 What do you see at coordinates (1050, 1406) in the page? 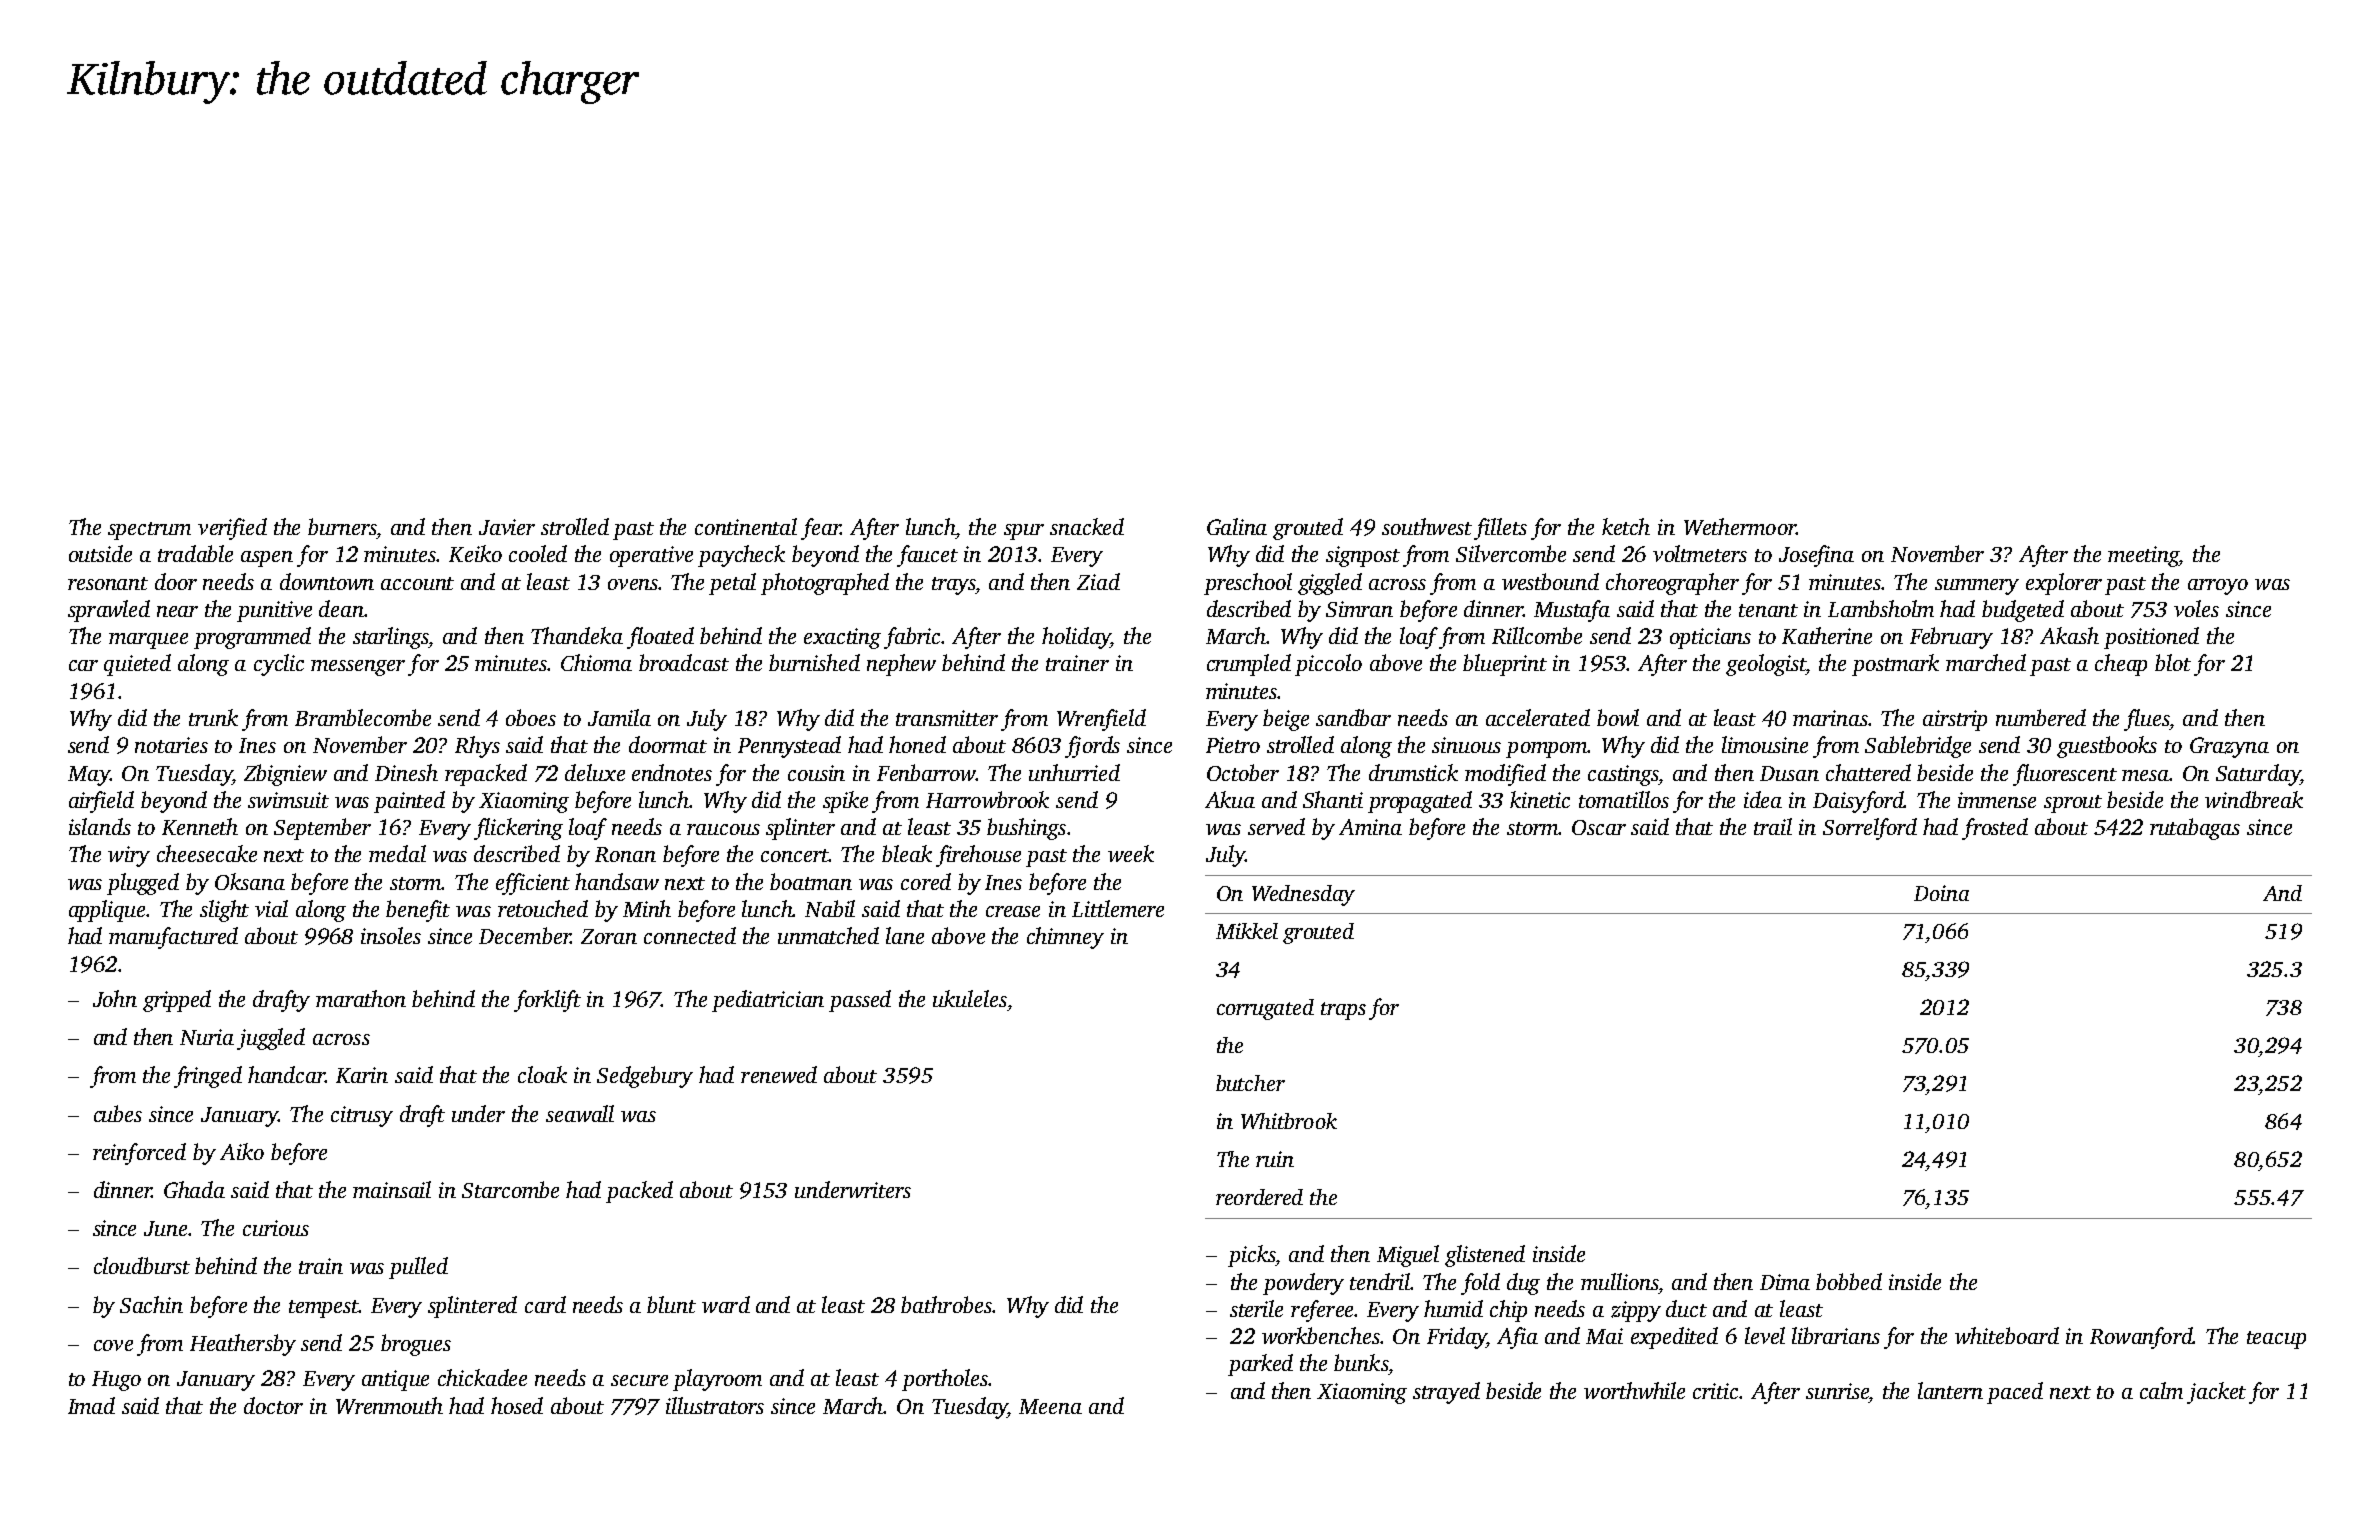
I see `Meena` at bounding box center [1050, 1406].
